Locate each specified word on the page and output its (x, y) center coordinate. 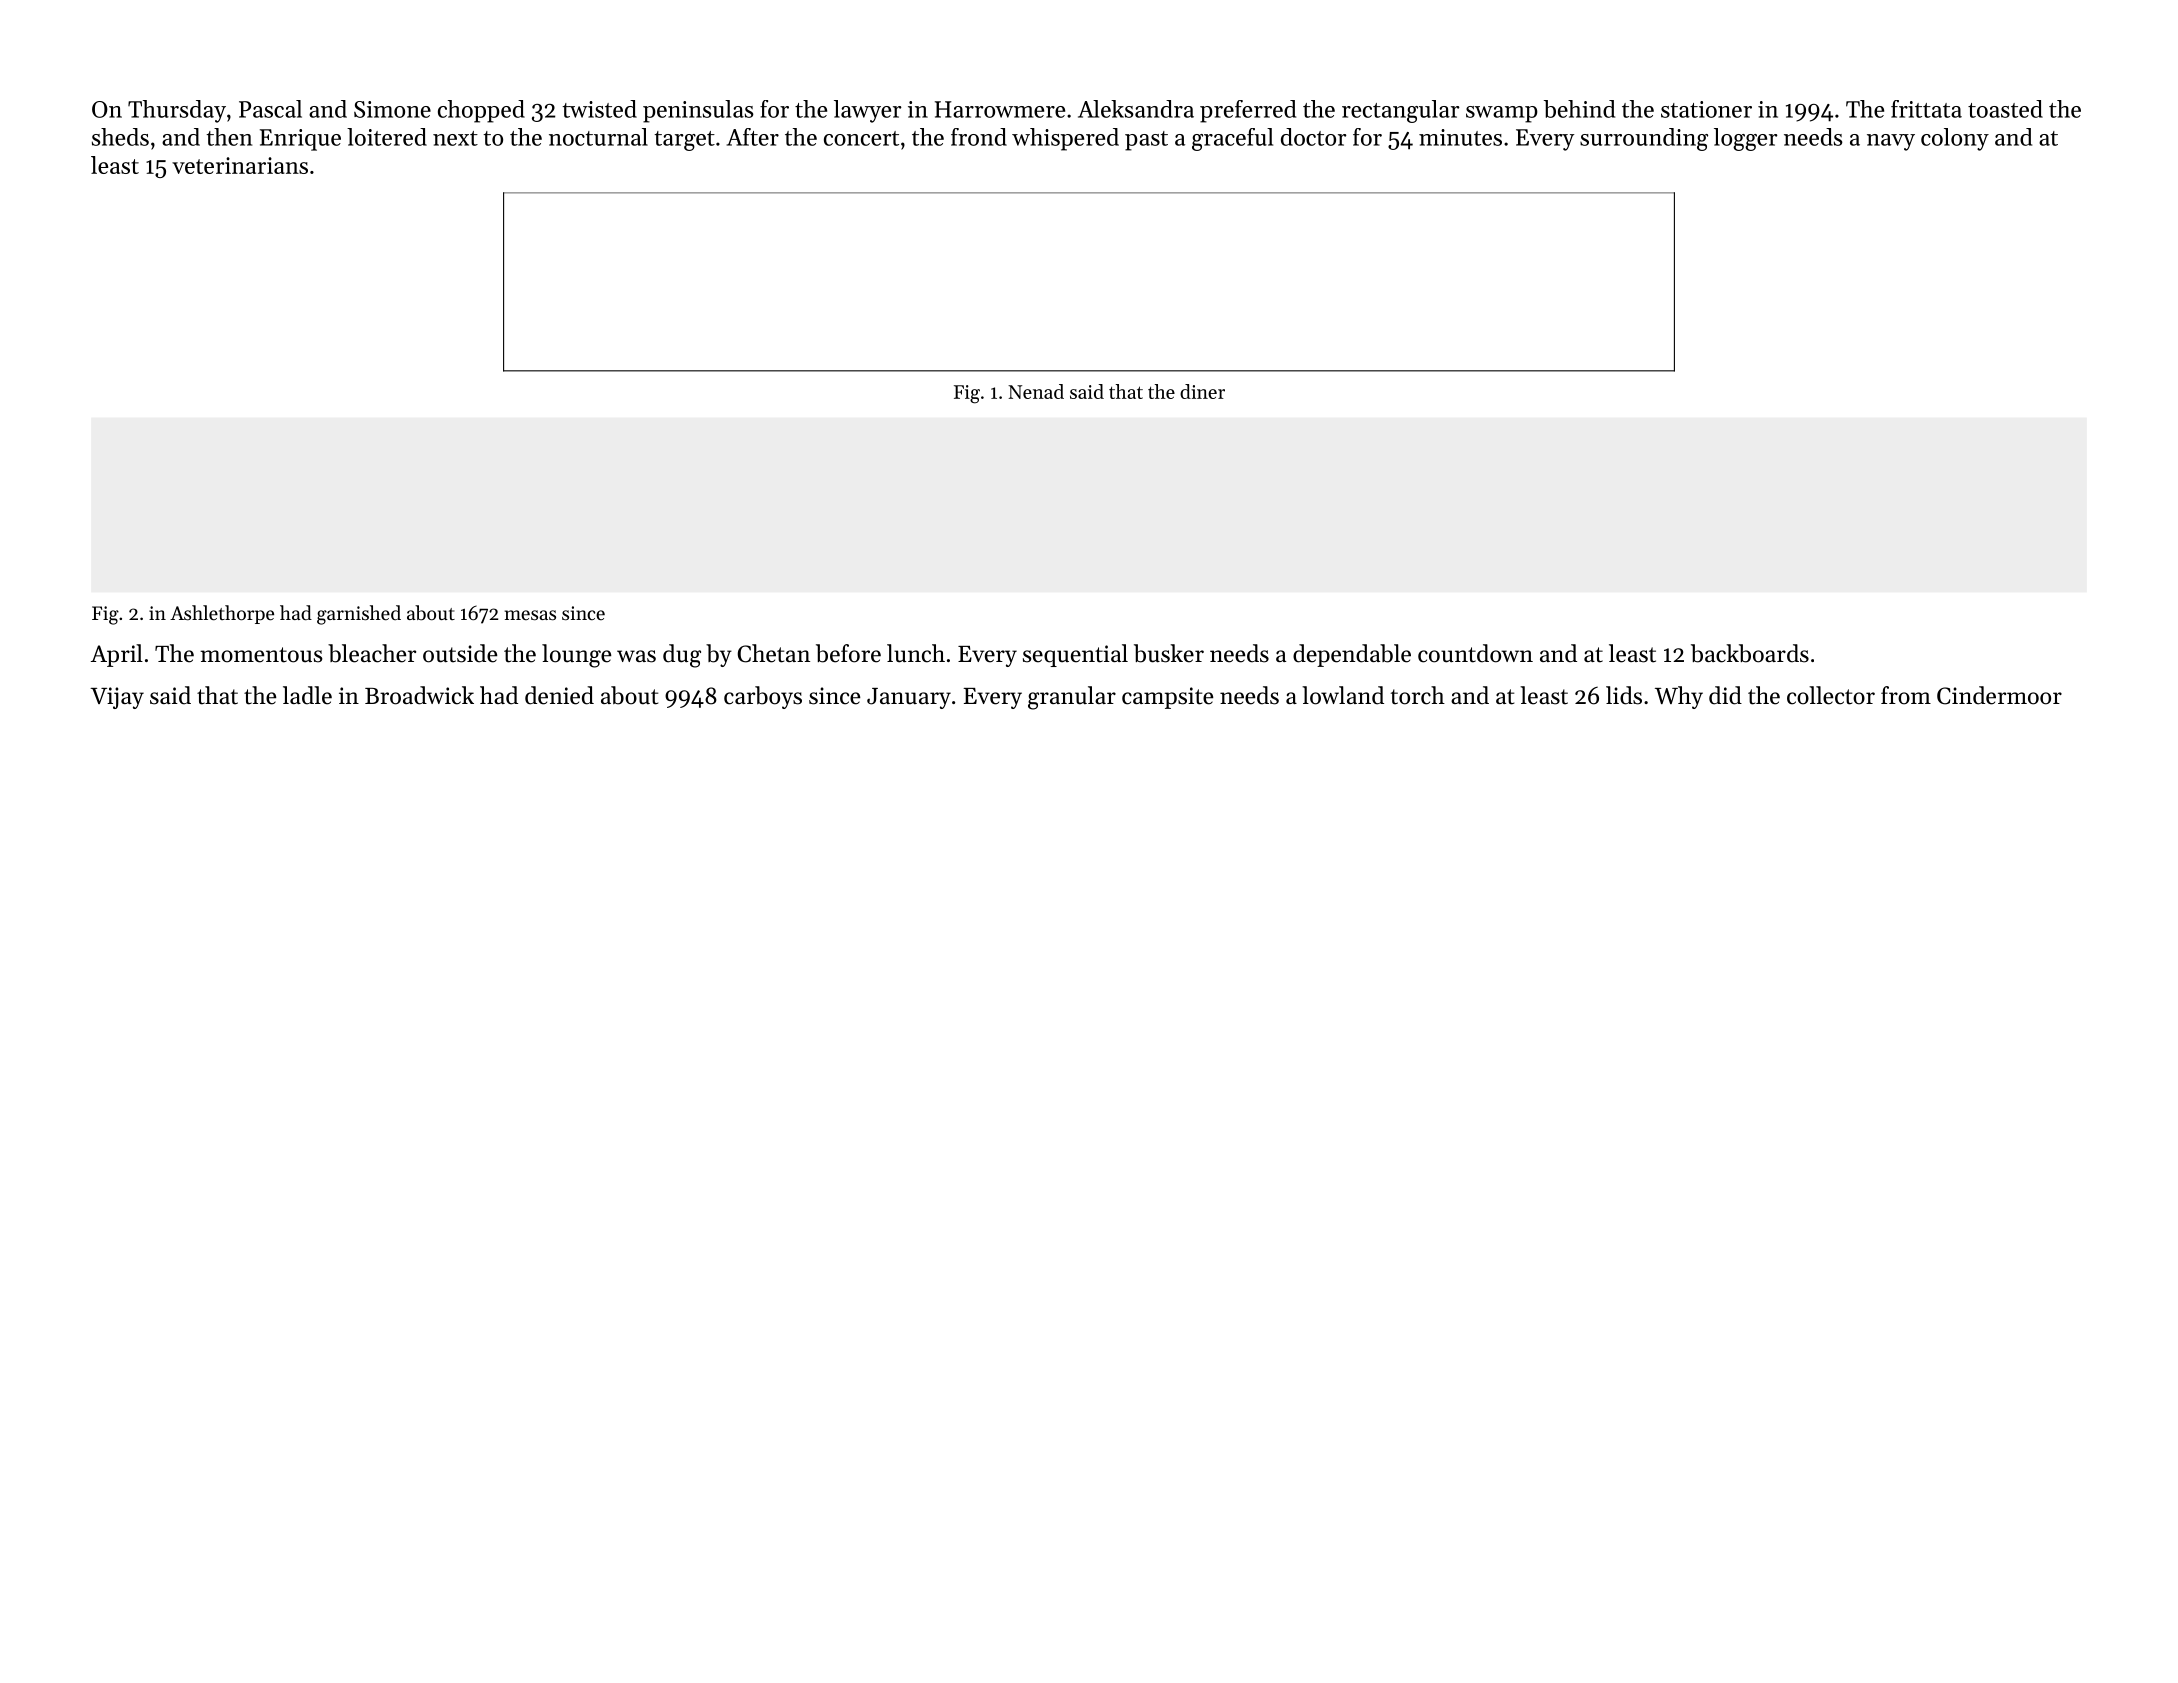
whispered (1065, 139)
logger (1746, 139)
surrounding (1644, 139)
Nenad (1036, 391)
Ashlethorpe (222, 614)
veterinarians (240, 165)
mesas (530, 615)
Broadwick (419, 695)
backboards (1750, 653)
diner (1202, 391)
